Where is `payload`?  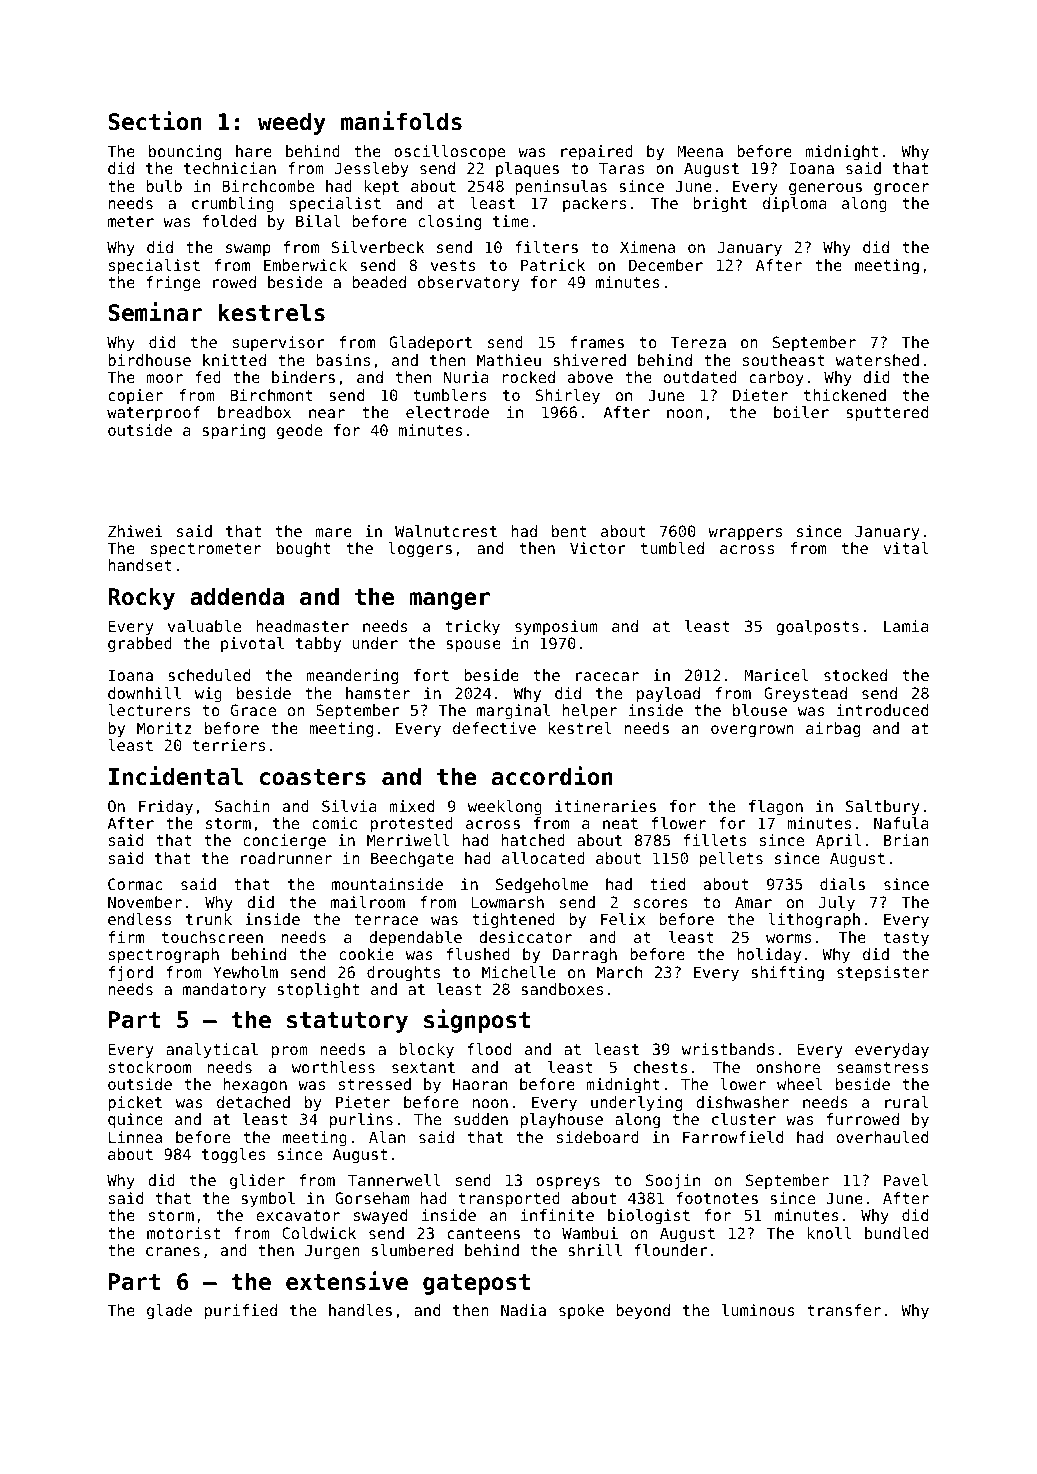 payload is located at coordinates (668, 695).
